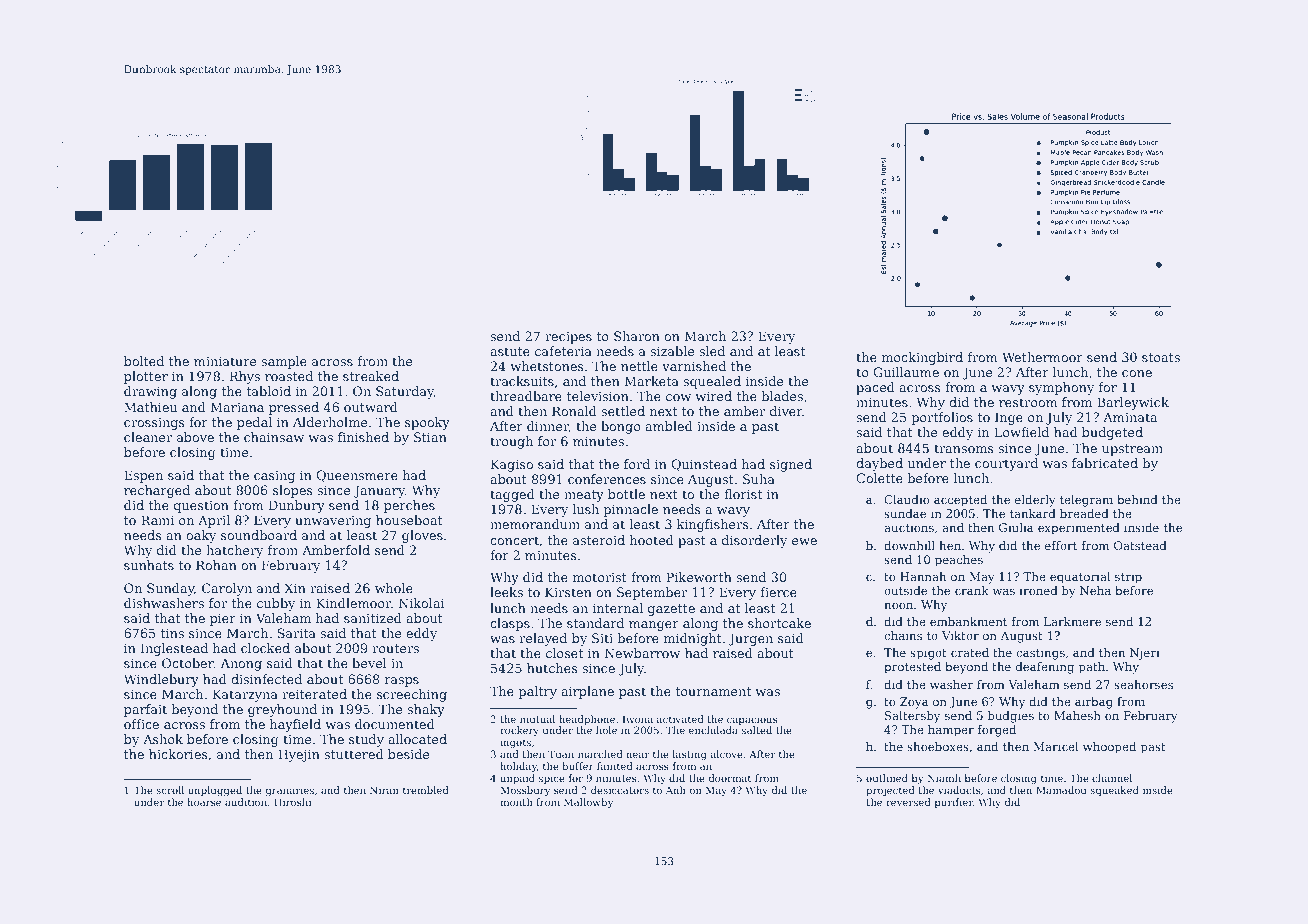 Image resolution: width=1308 pixels, height=924 pixels. I want to click on Dunbury, so click(297, 506).
